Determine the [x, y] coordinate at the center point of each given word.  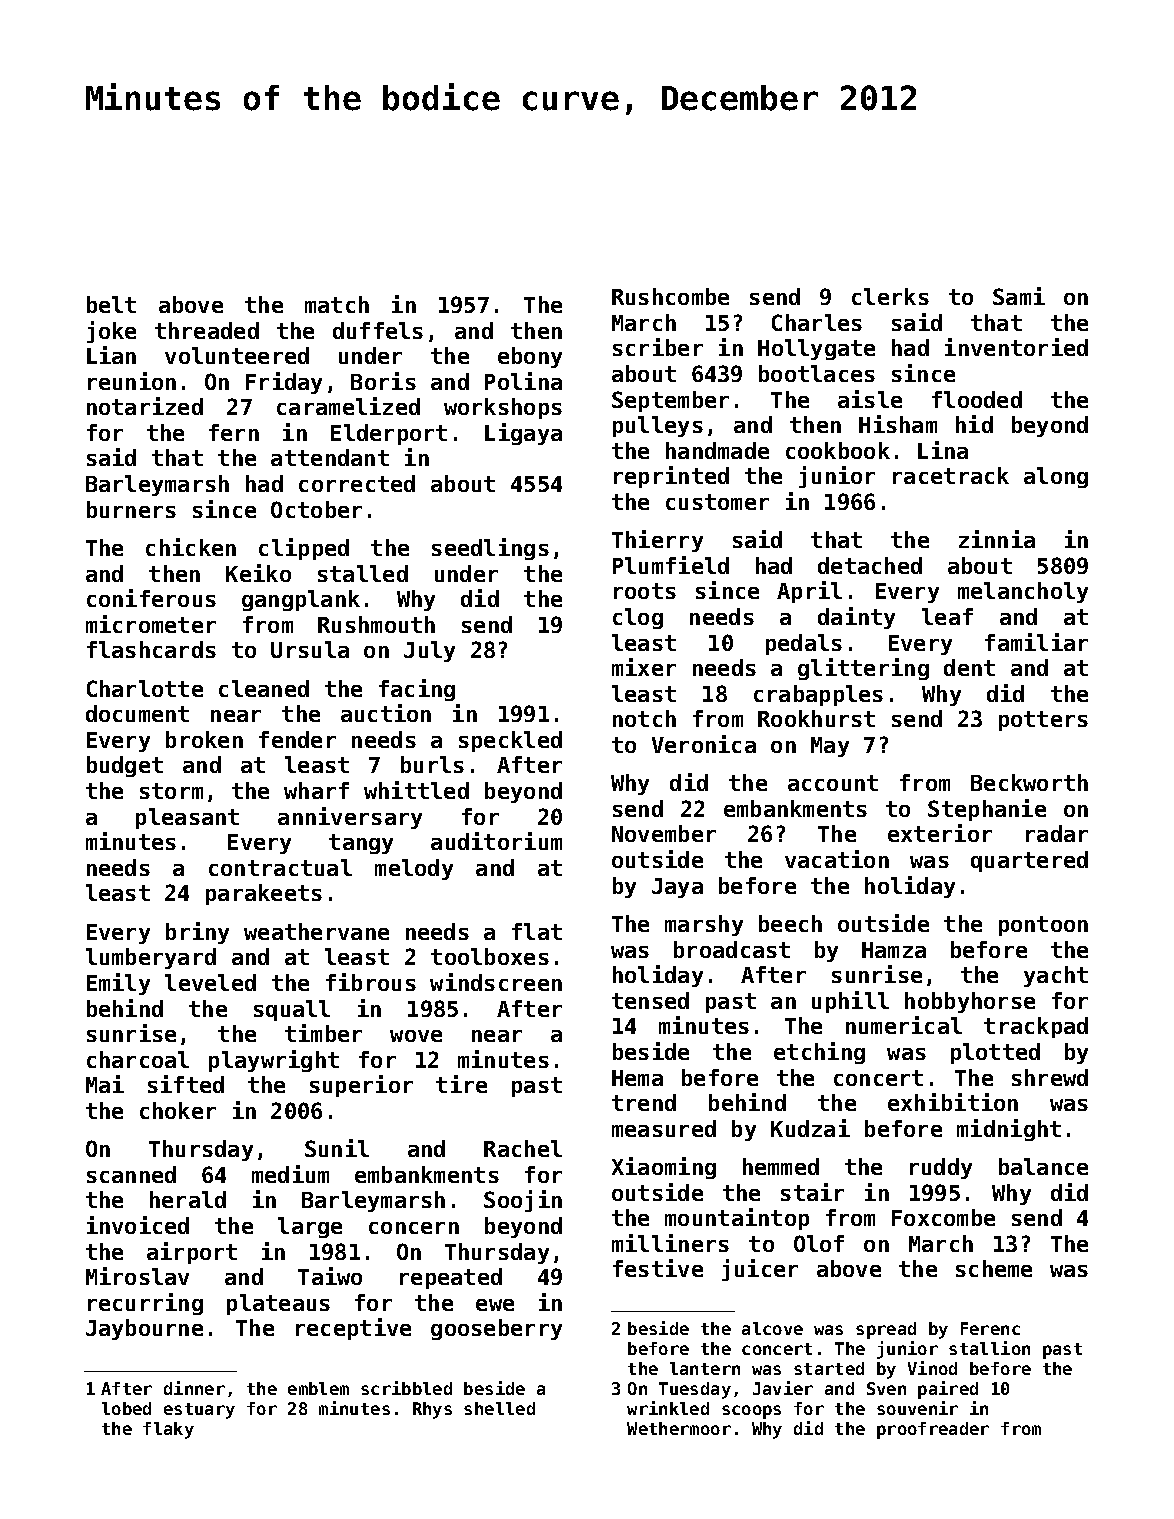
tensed [650, 1000]
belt [111, 304]
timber [323, 1033]
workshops [503, 408]
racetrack [951, 475]
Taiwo [330, 1276]
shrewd [1050, 1077]
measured [664, 1128]
